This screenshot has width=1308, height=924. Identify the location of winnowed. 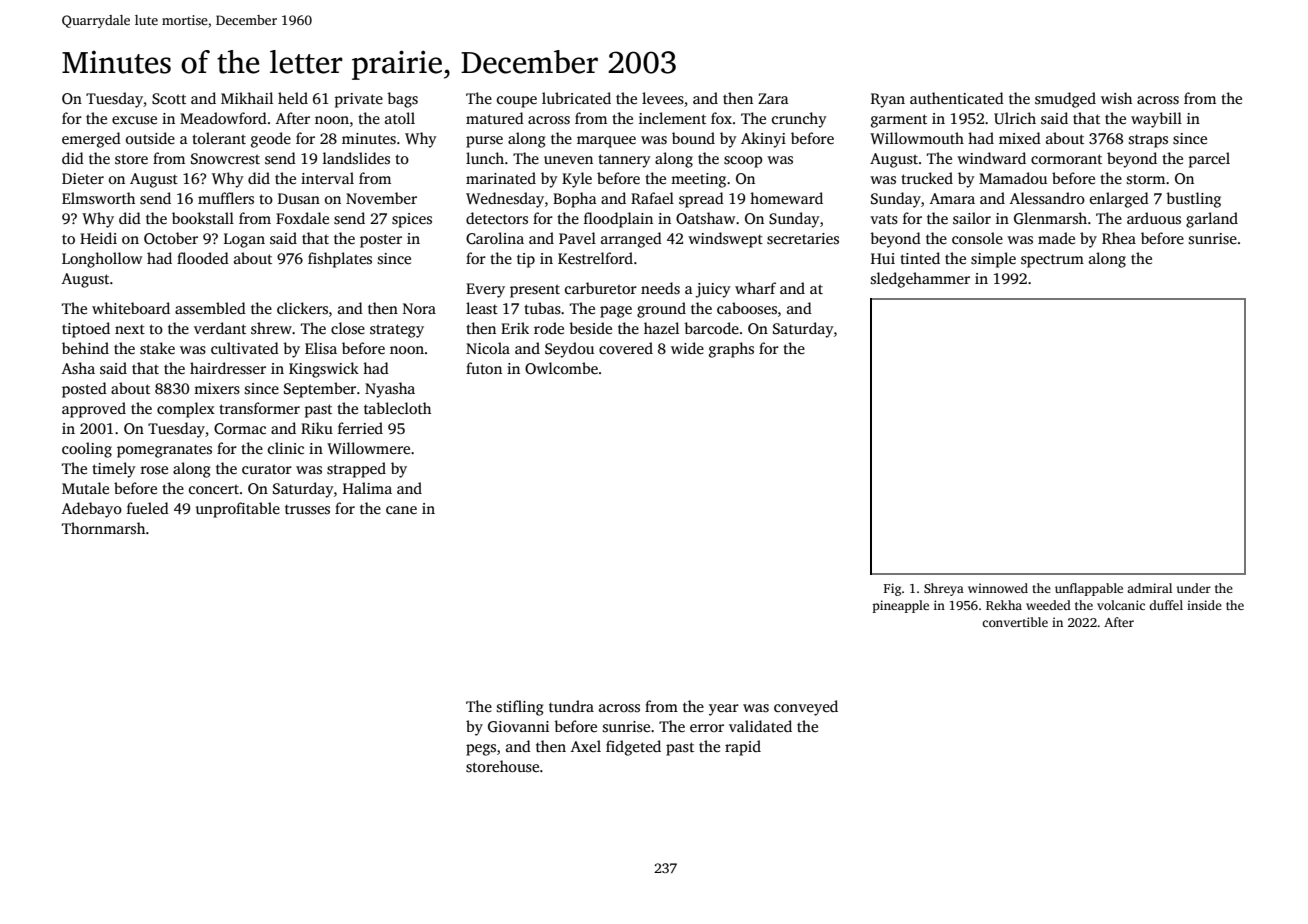
(998, 588).
